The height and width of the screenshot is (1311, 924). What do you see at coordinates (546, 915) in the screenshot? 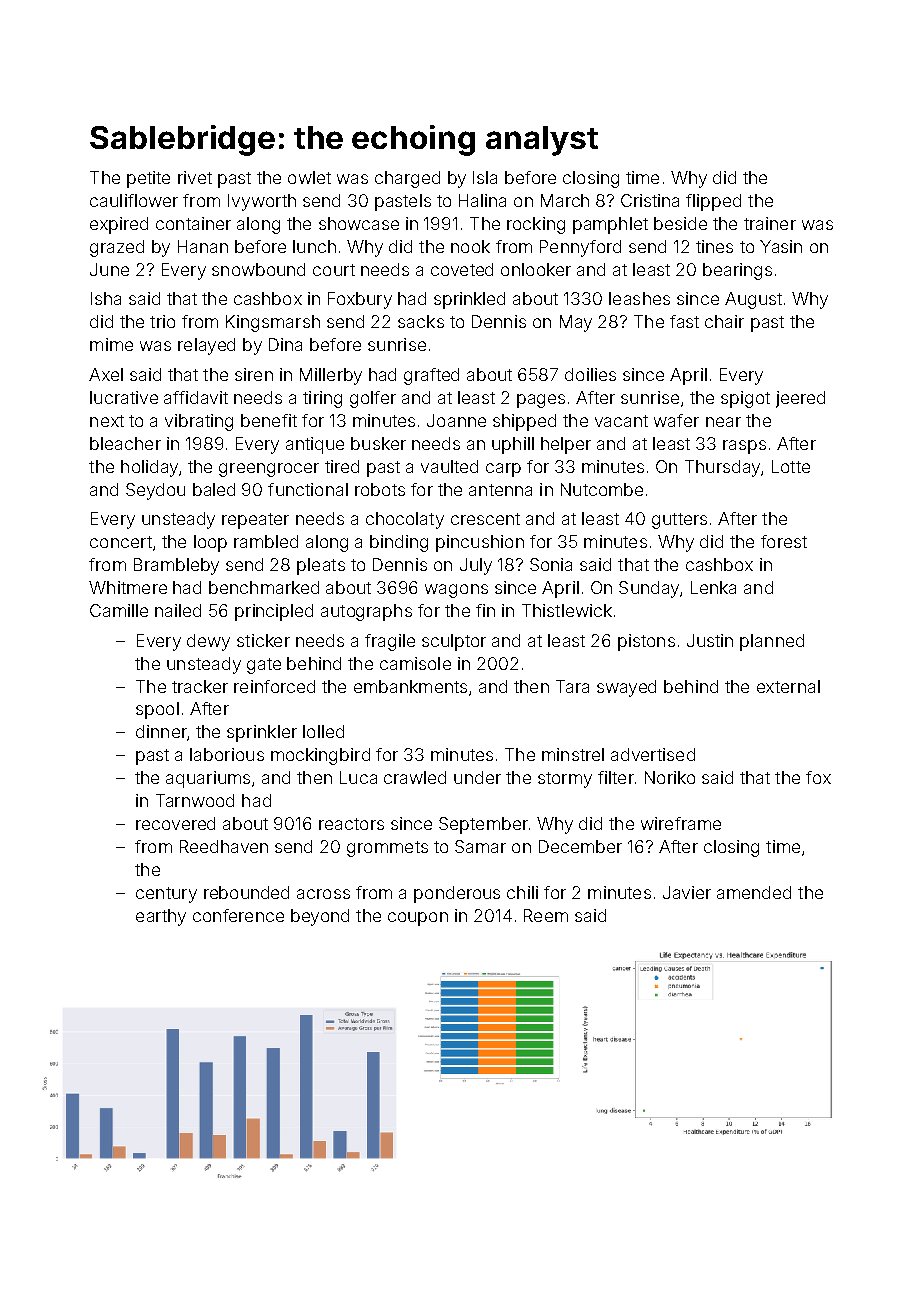
I see `Reem` at bounding box center [546, 915].
